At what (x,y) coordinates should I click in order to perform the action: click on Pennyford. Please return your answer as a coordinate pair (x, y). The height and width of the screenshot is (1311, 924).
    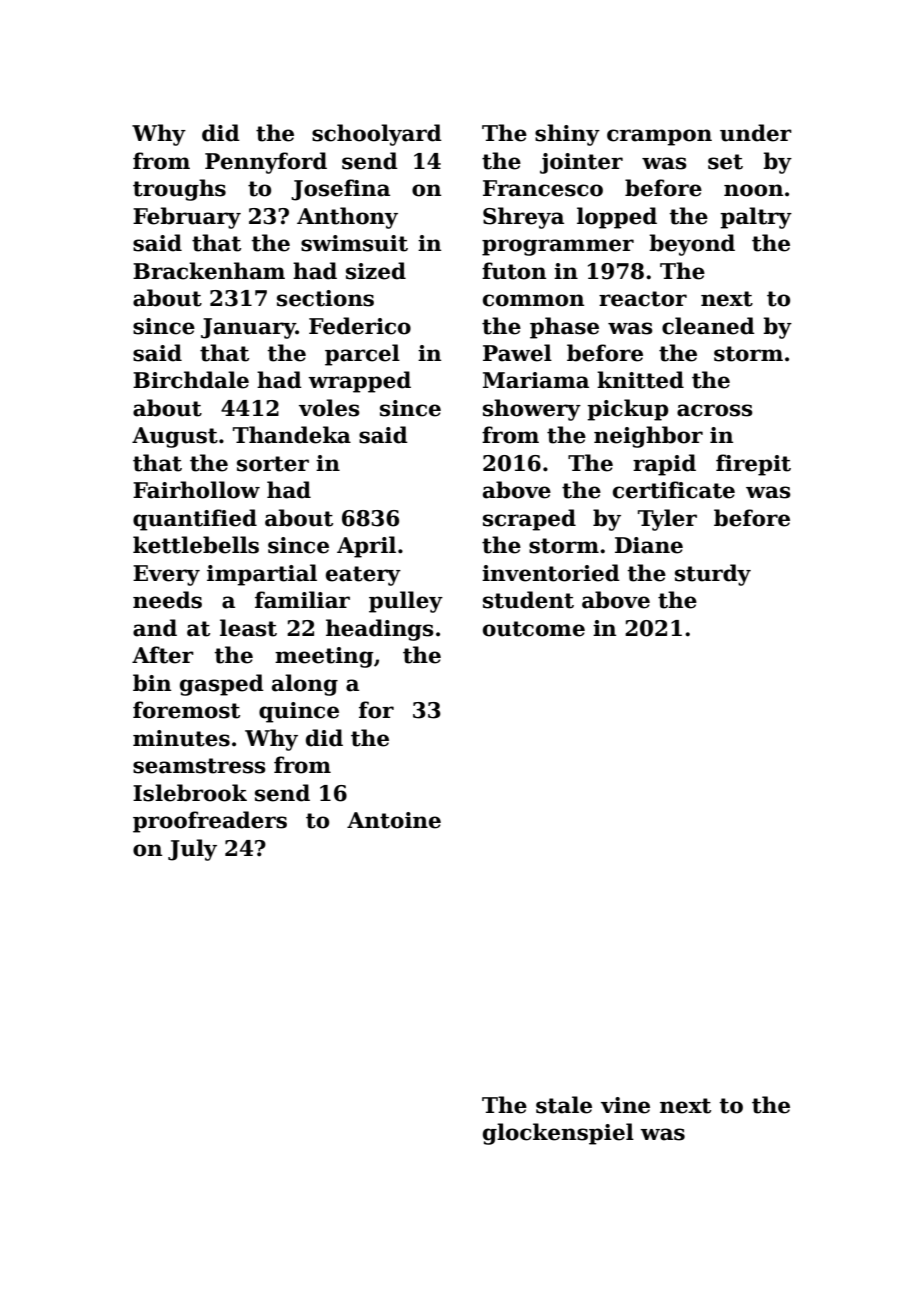
    Looking at the image, I should click on (266, 163).
